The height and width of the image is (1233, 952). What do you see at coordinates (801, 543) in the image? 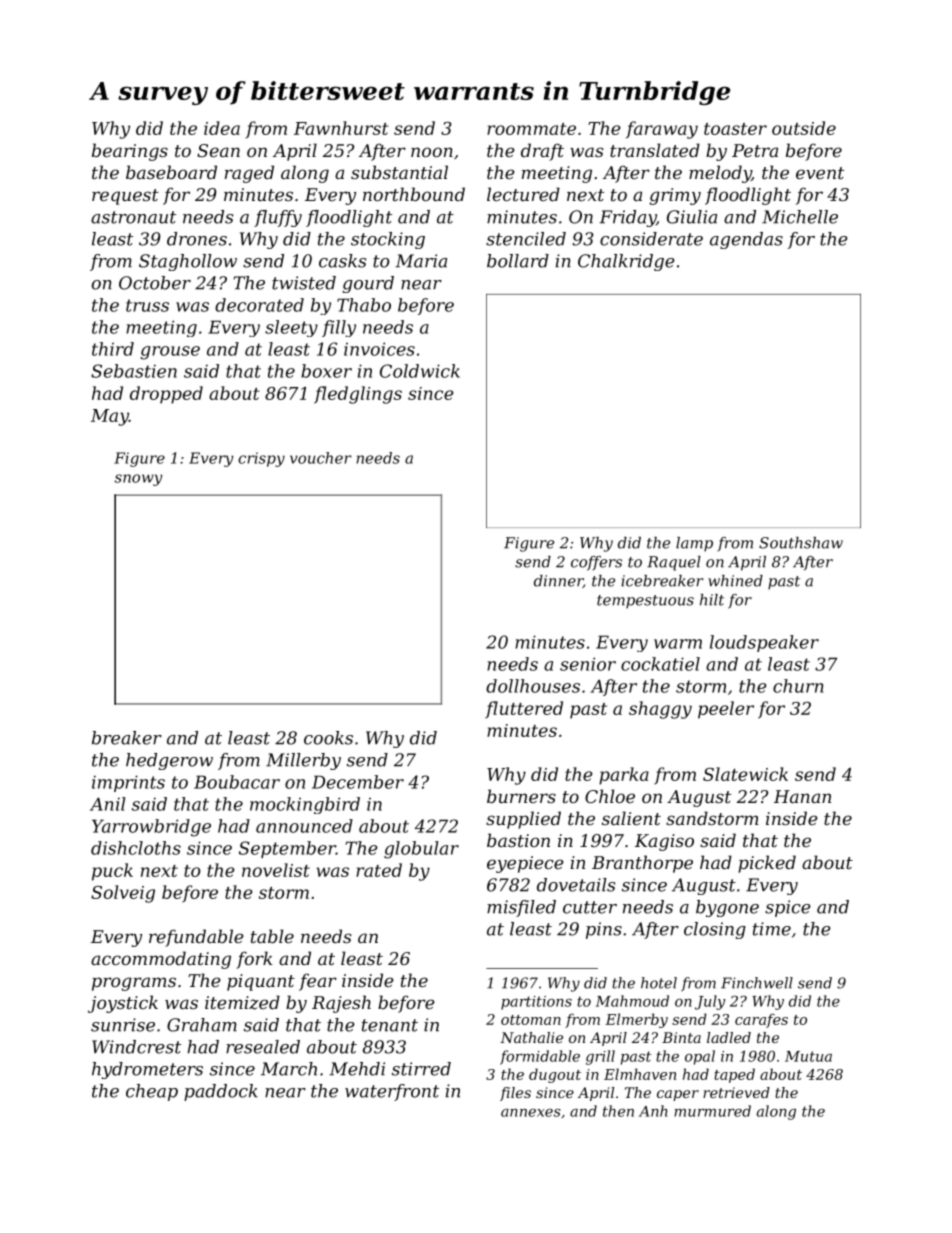
I see `Southshaw` at bounding box center [801, 543].
